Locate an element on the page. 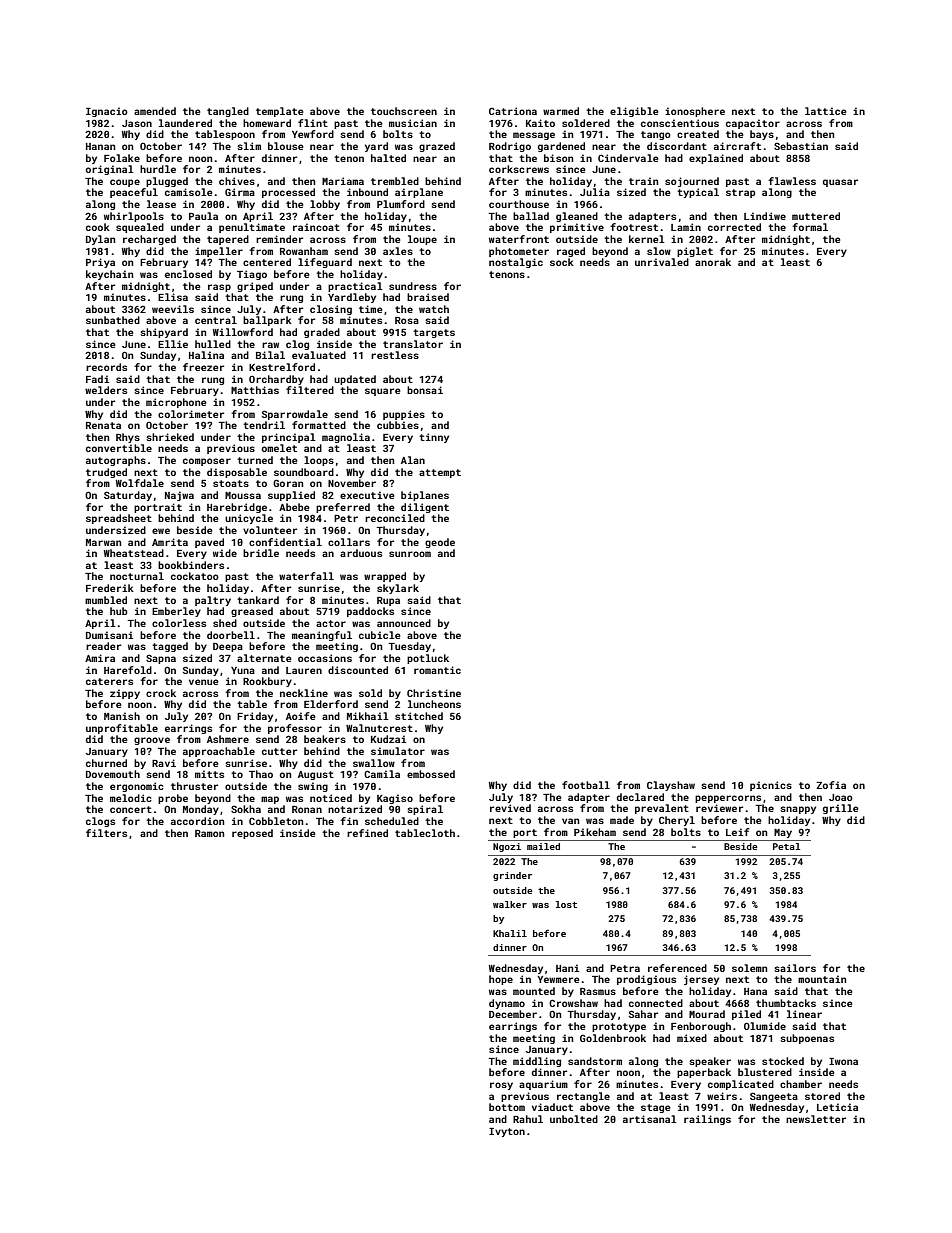  cubicle is located at coordinates (379, 635).
